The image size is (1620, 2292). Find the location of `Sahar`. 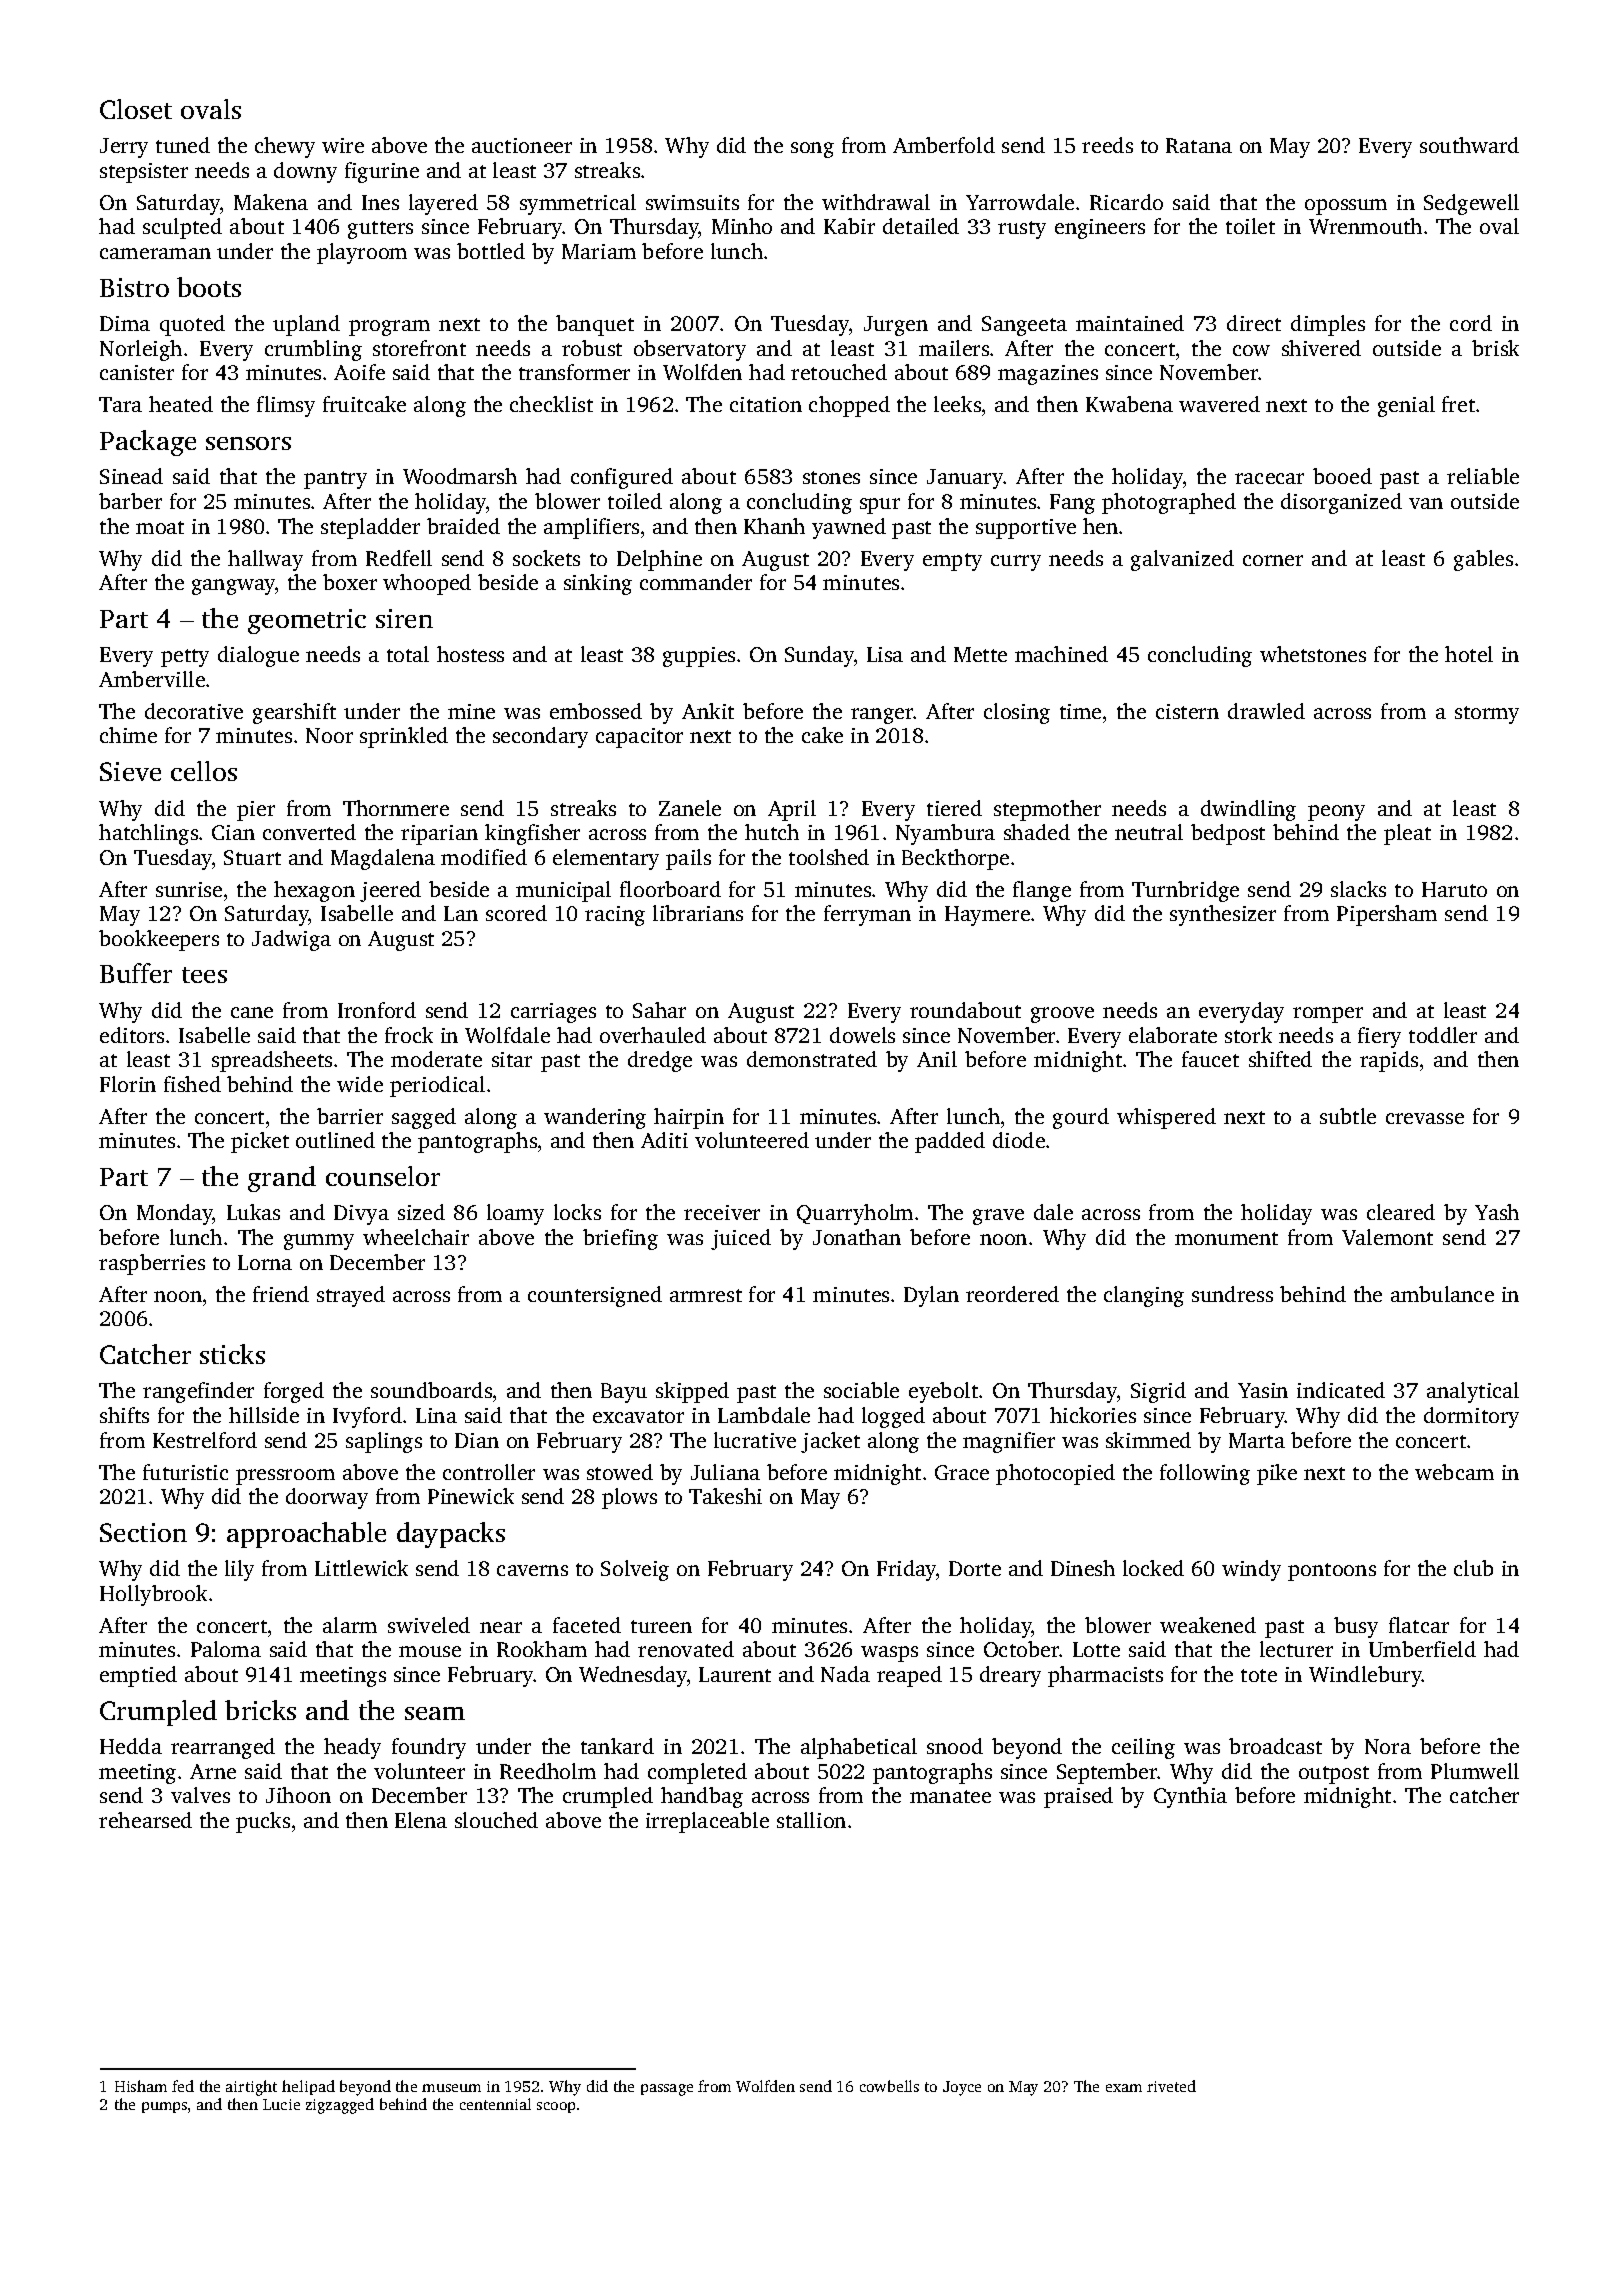

Sahar is located at coordinates (659, 1010).
